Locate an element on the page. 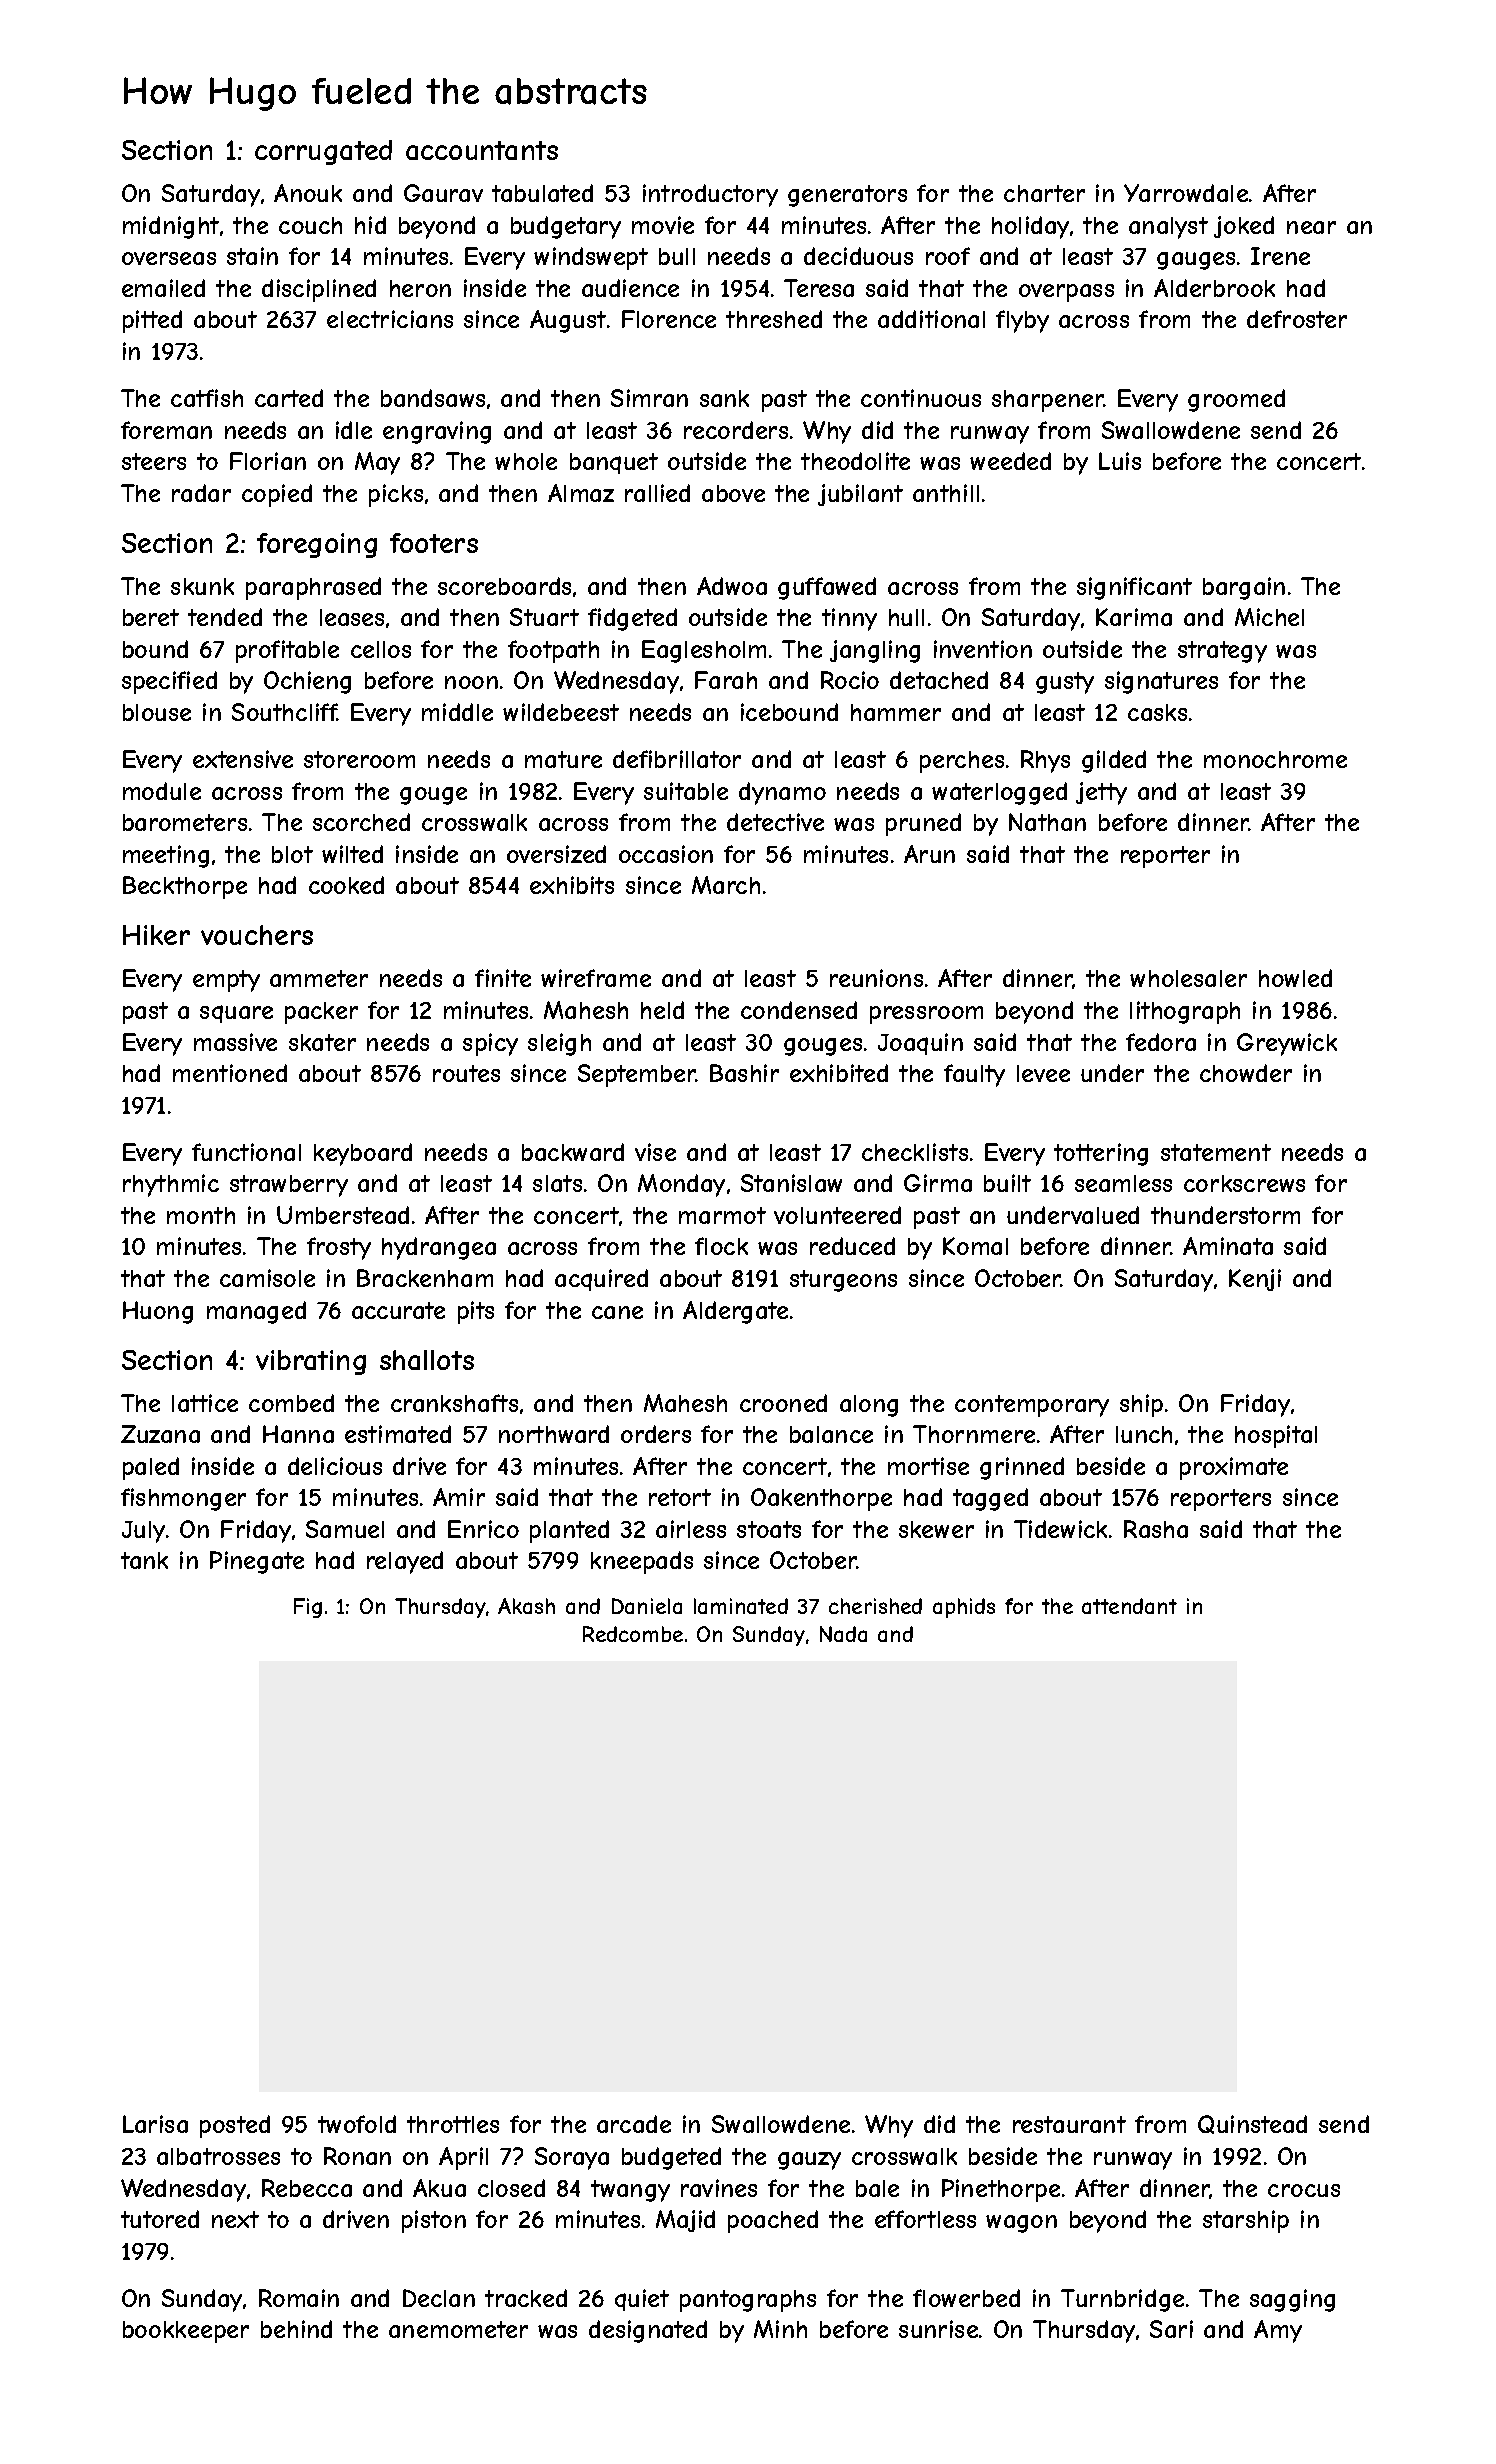  throttles is located at coordinates (453, 2124).
